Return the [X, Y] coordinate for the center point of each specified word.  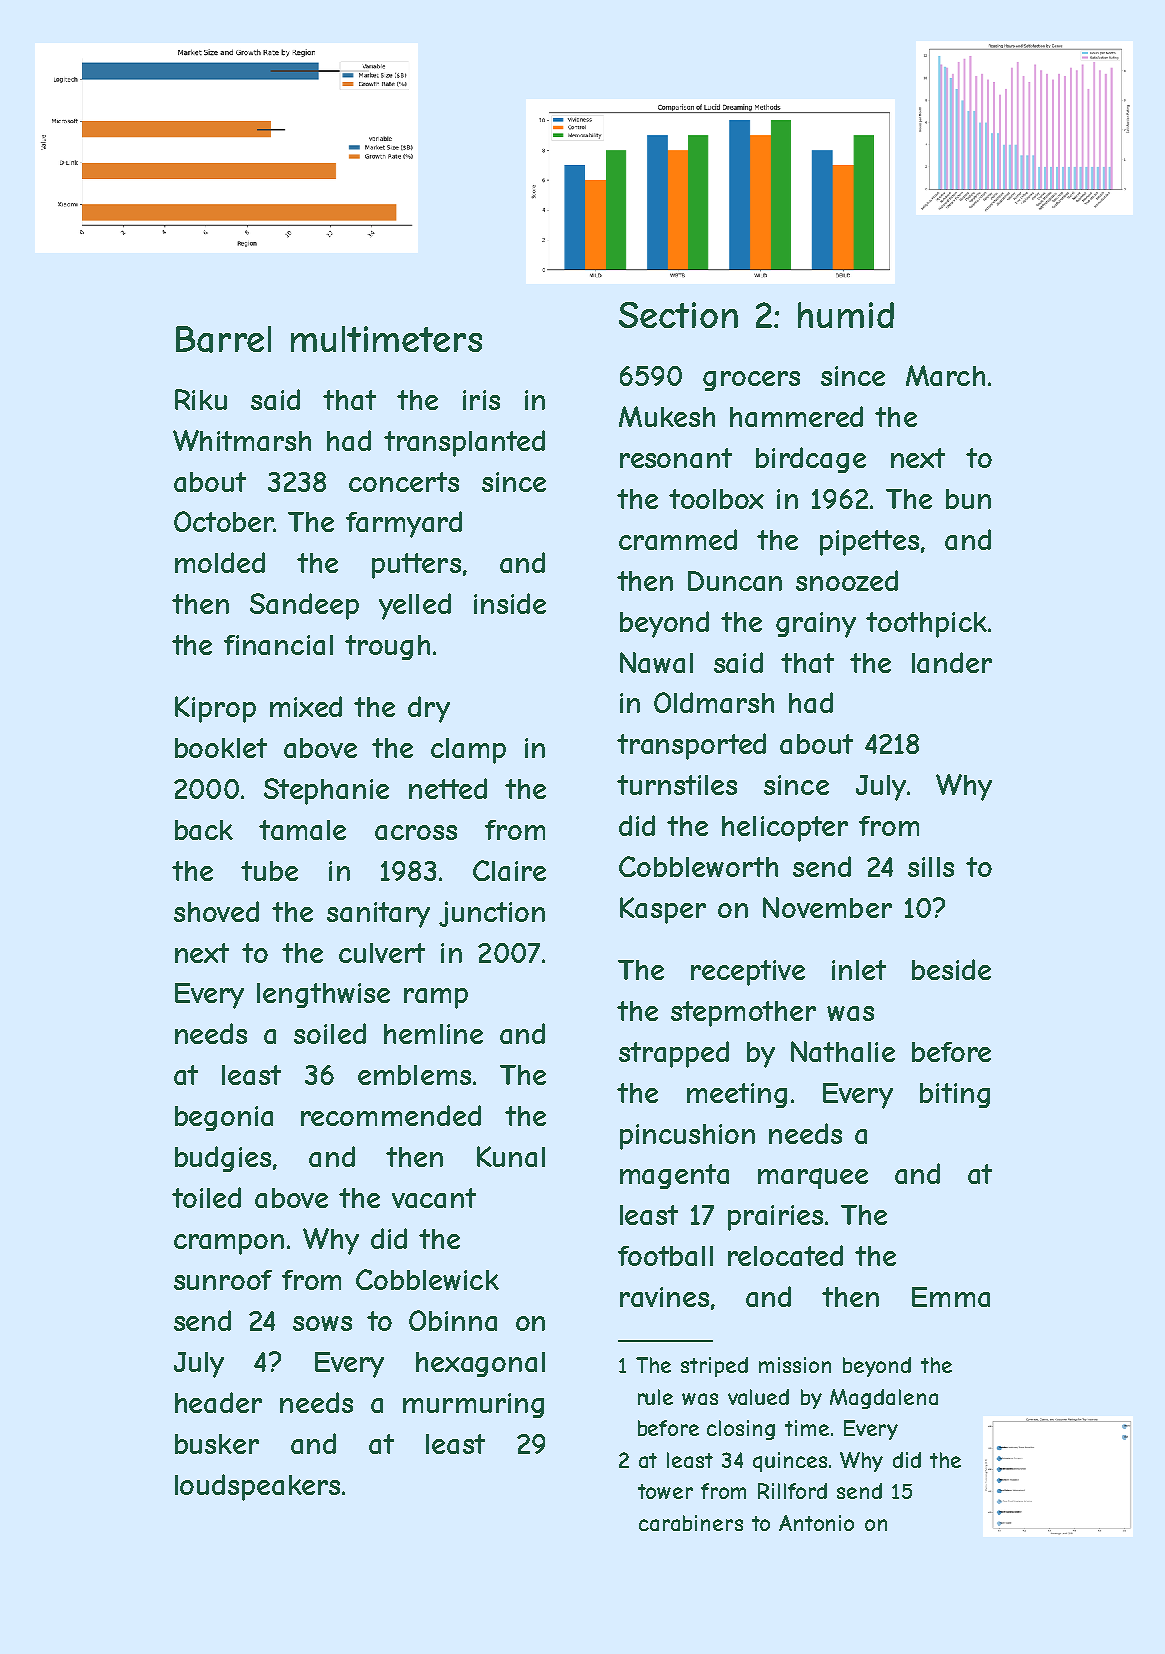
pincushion [687, 1137]
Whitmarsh [242, 440]
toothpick [926, 625]
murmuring [473, 1405]
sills [931, 867]
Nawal [656, 662]
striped [714, 1367]
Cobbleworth [698, 866]
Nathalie [843, 1051]
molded [220, 562]
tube [269, 871]
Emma [951, 1297]
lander [952, 662]
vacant [434, 1198]
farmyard [404, 524]
